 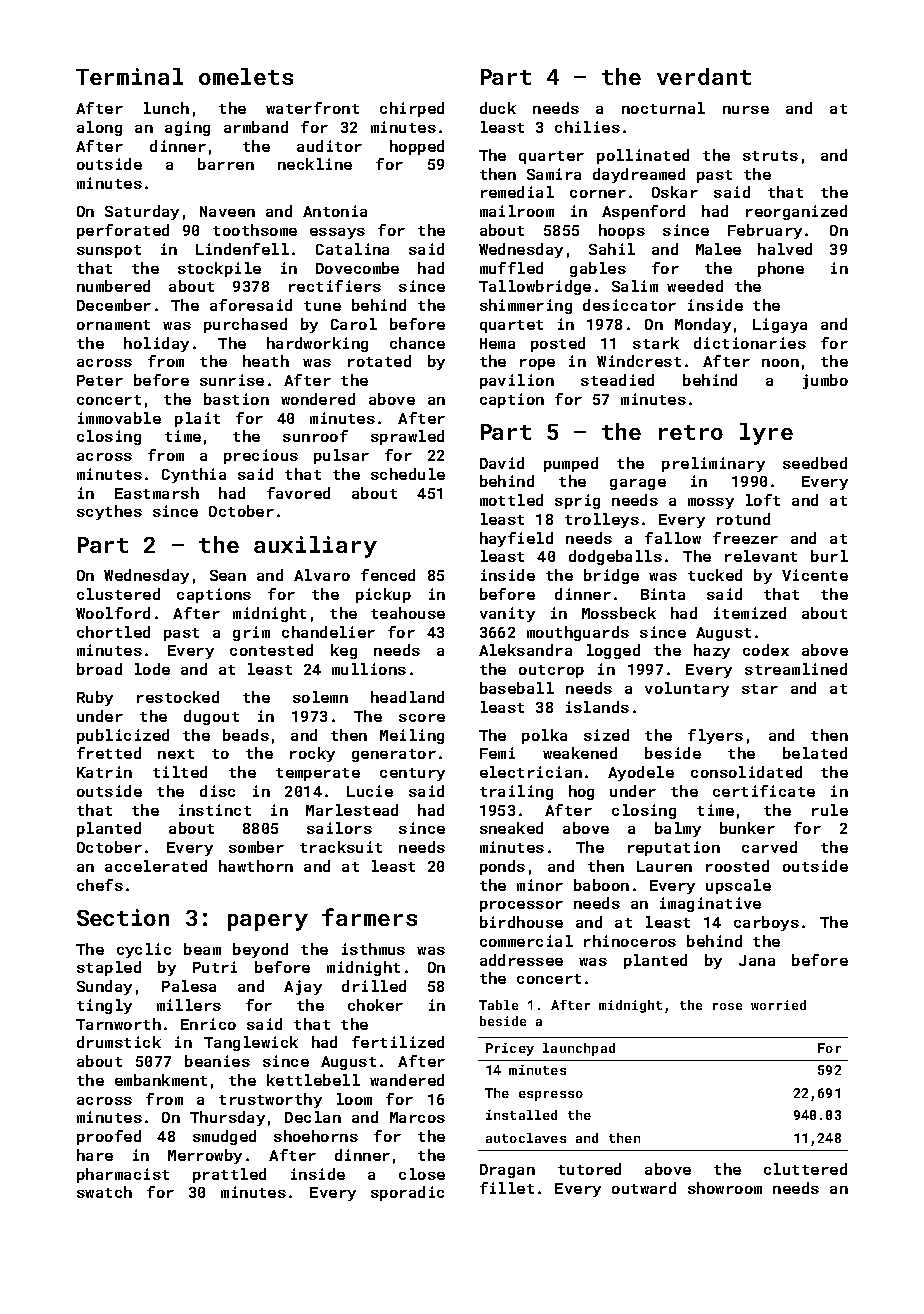 What do you see at coordinates (215, 810) in the image?
I see `instinct` at bounding box center [215, 810].
